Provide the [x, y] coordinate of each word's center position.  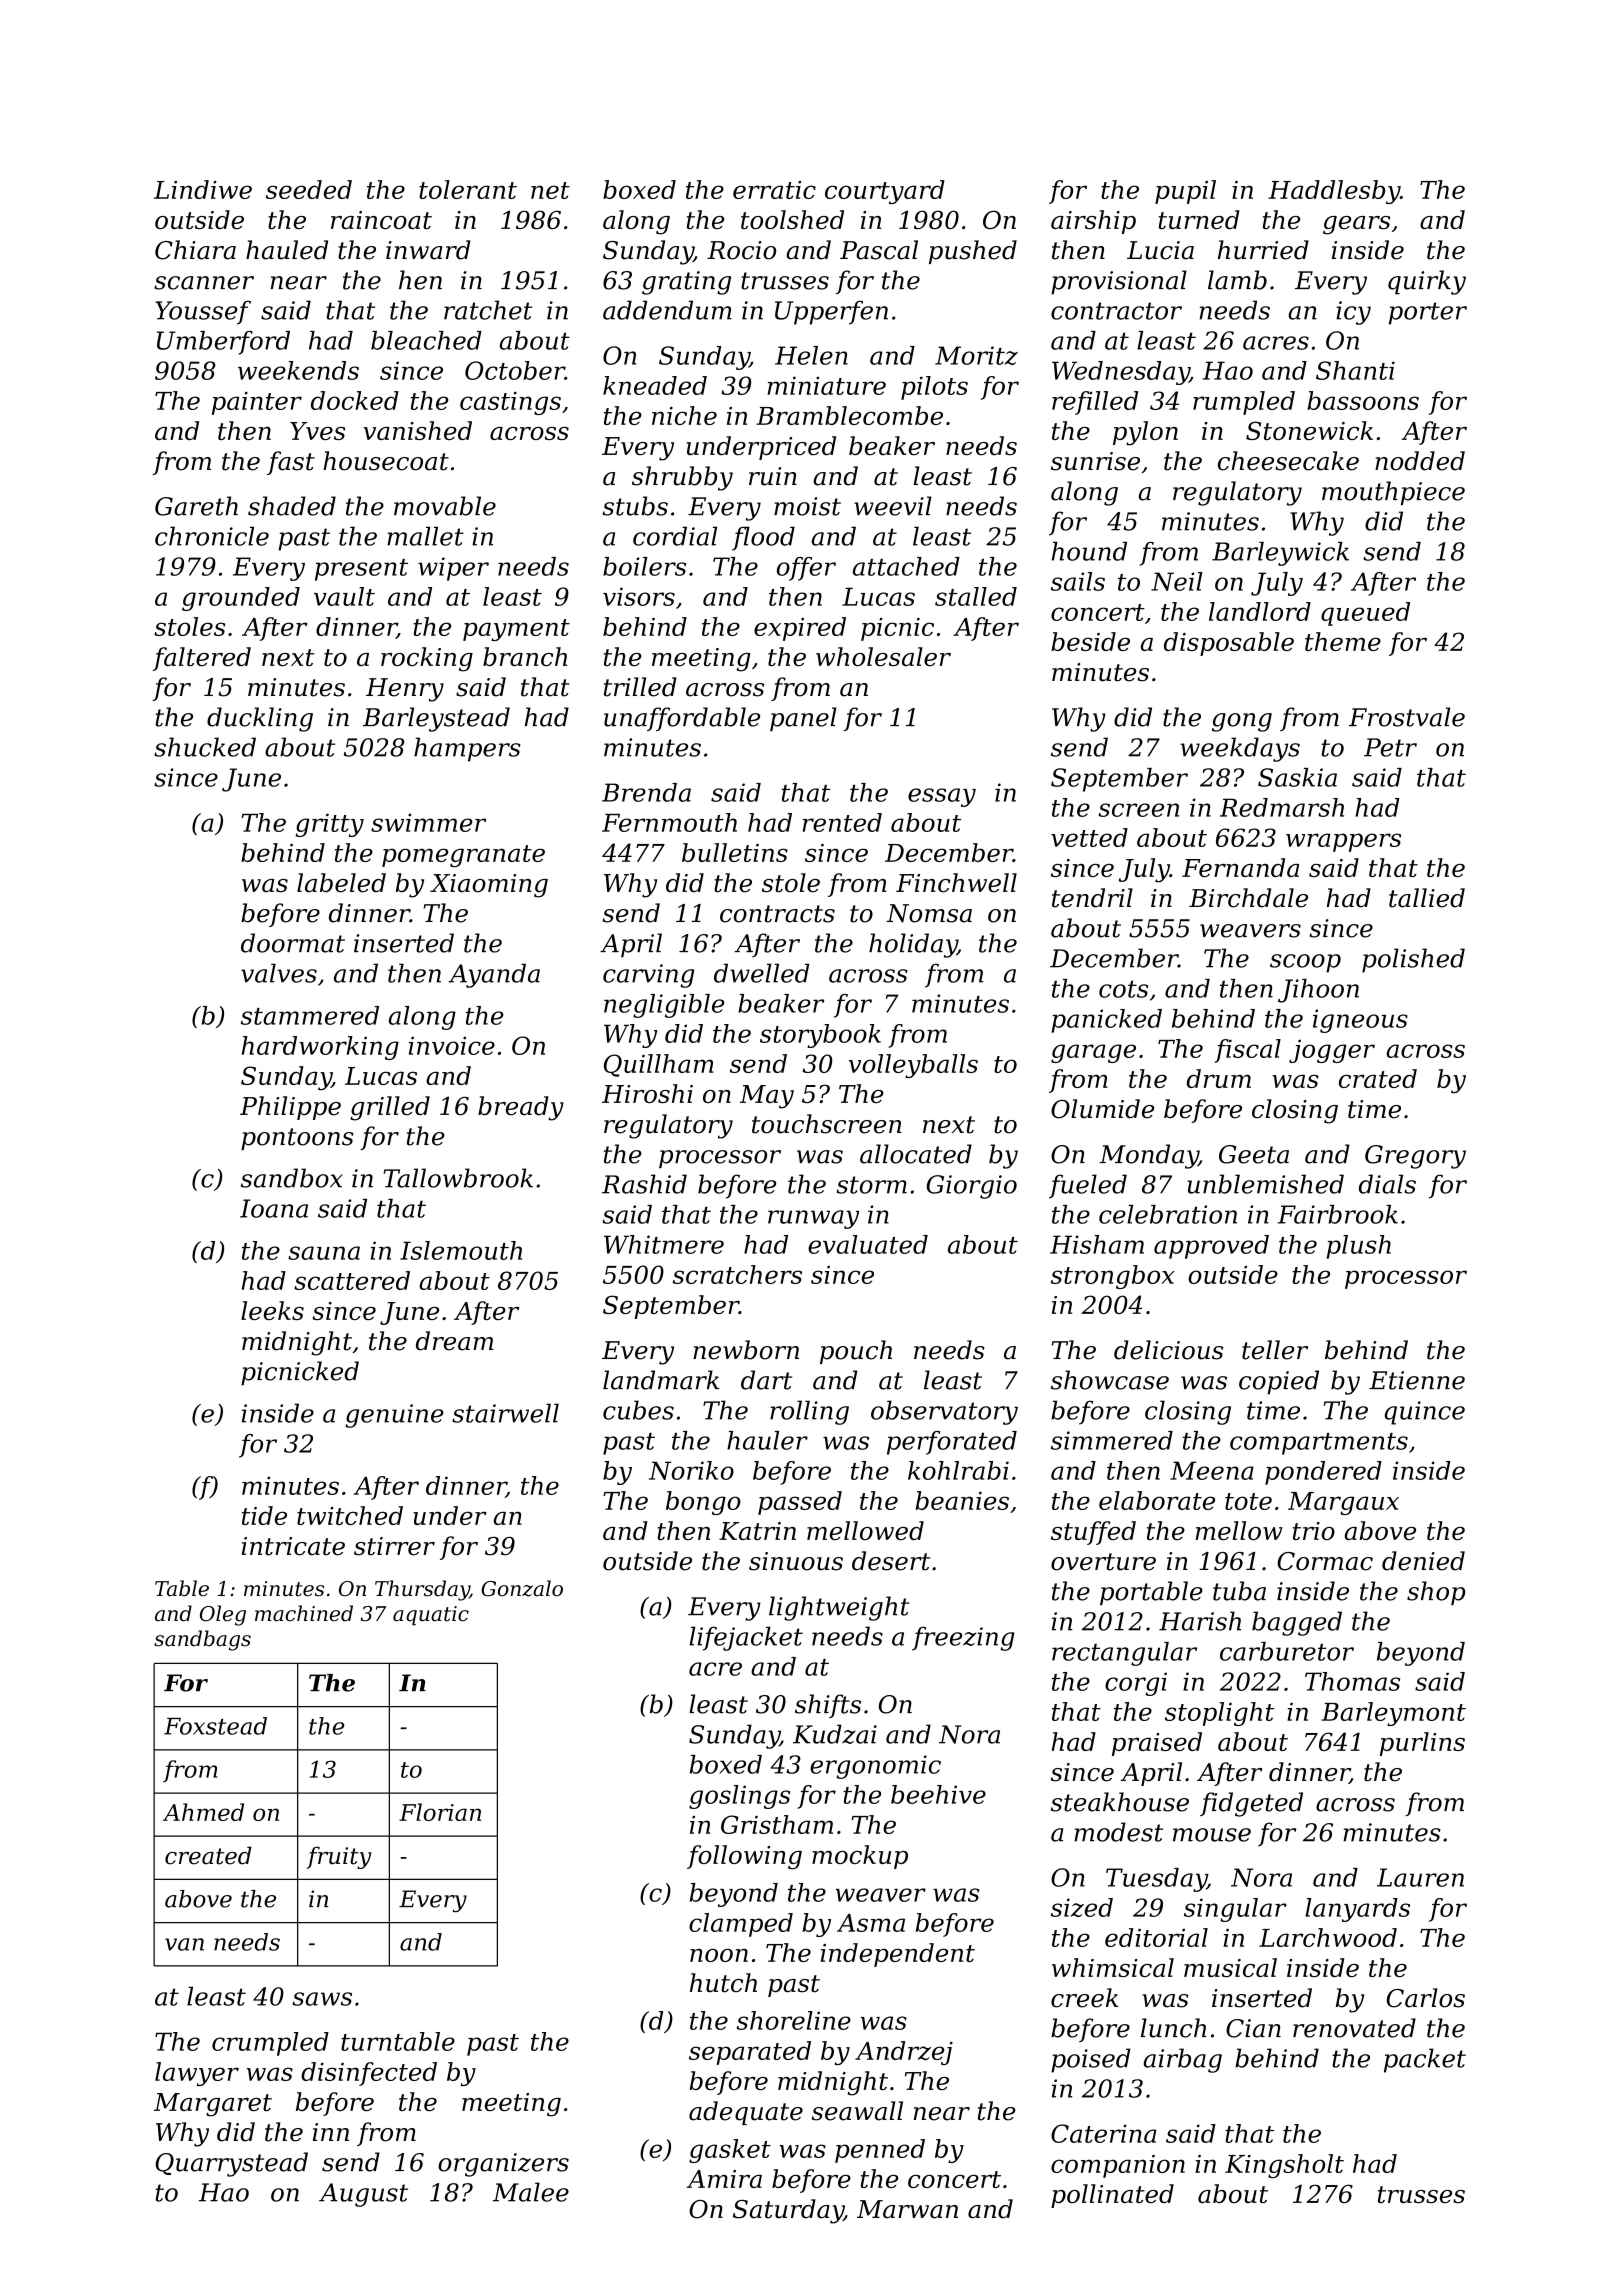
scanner [204, 283]
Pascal [879, 250]
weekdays [1240, 749]
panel [803, 719]
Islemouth [461, 1250]
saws [322, 1999]
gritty [329, 825]
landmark [661, 1380]
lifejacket [746, 1638]
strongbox [1112, 1277]
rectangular [1124, 1654]
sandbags [202, 1640]
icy [1353, 313]
